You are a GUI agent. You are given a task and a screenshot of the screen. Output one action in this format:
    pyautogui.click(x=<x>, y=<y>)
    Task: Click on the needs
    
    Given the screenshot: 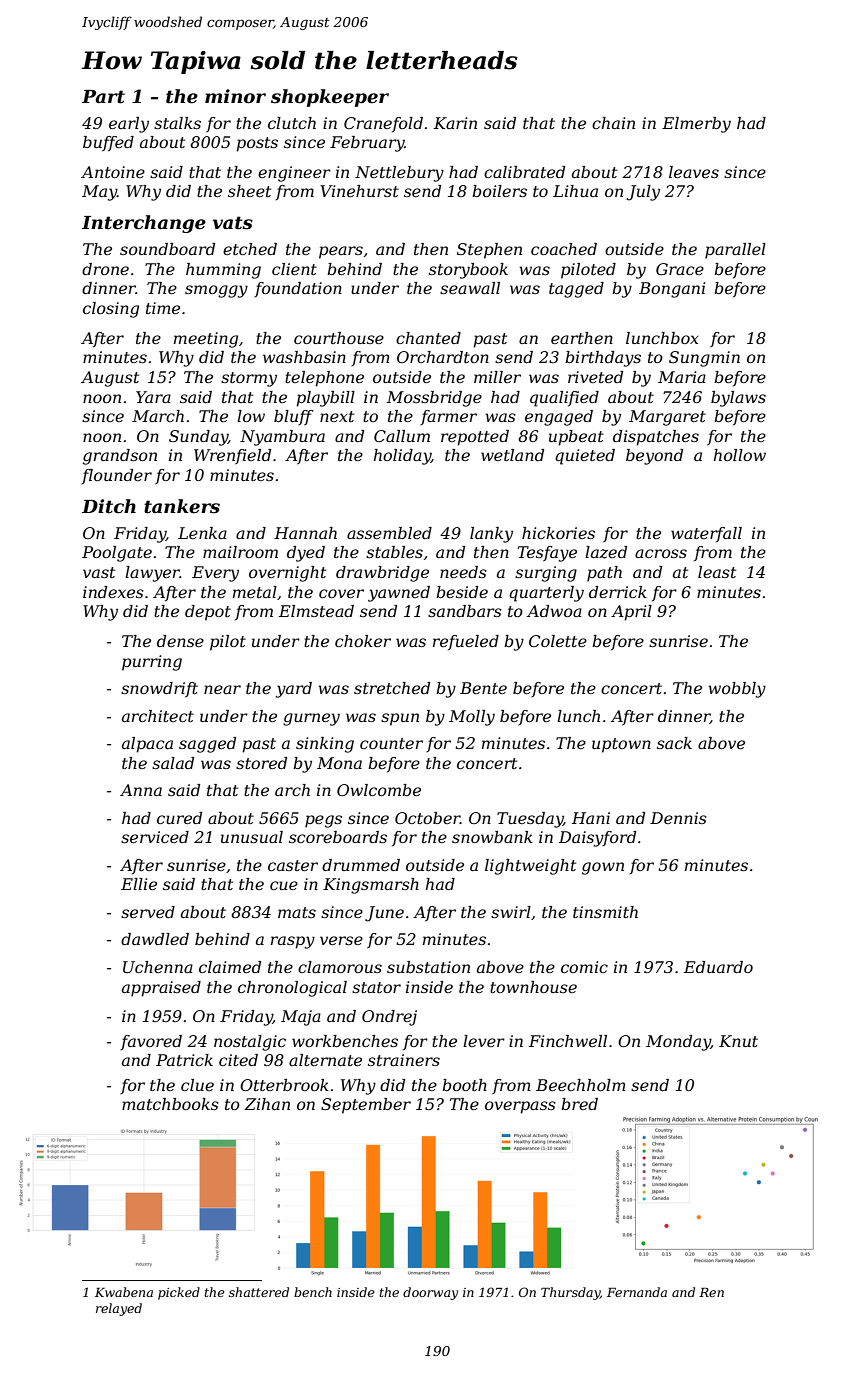 What is the action you would take?
    pyautogui.click(x=463, y=572)
